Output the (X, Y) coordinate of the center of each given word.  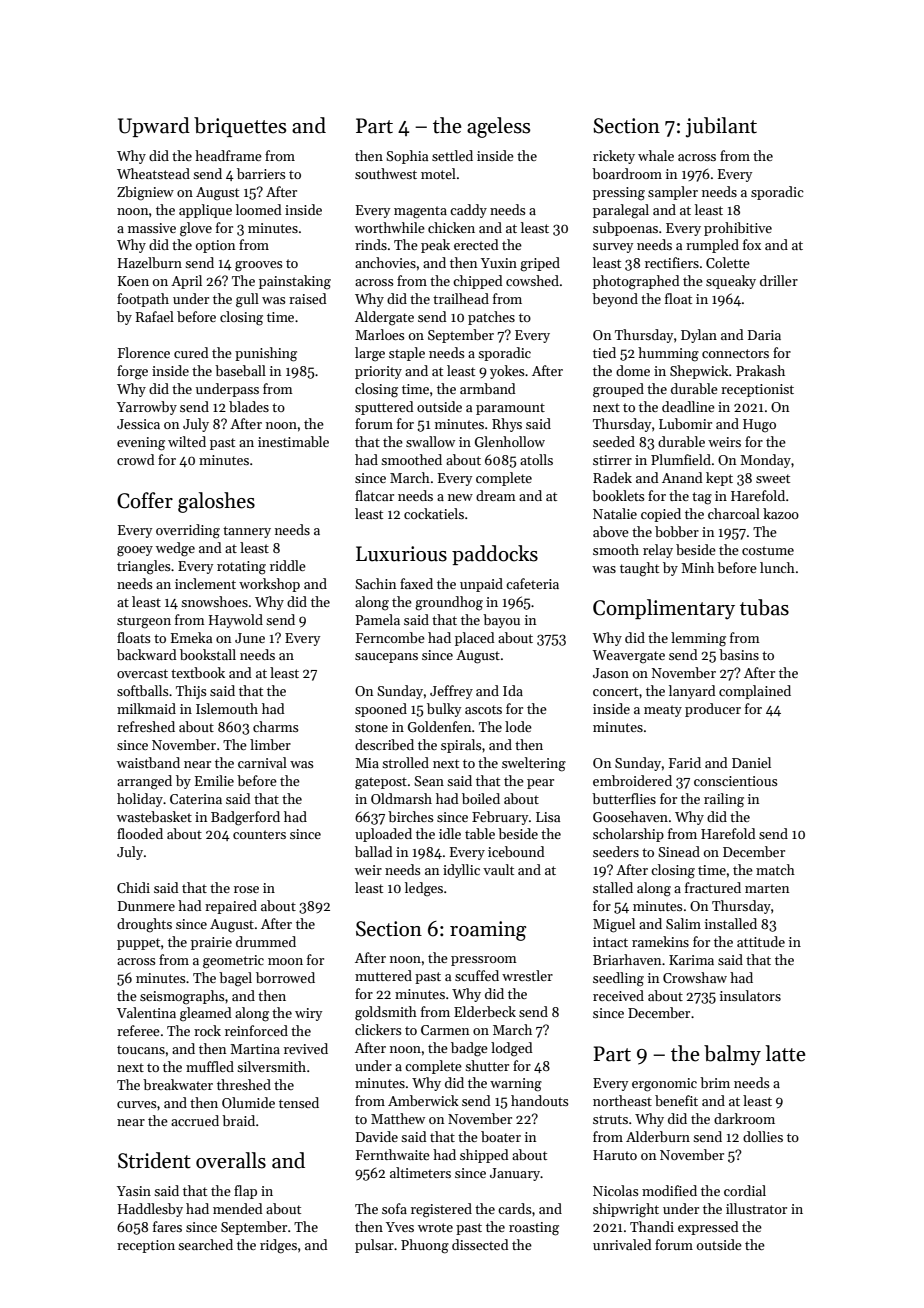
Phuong (425, 1246)
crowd (136, 459)
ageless (498, 127)
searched (205, 1244)
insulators (750, 995)
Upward (154, 127)
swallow (430, 441)
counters (259, 834)
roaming (488, 931)
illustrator (756, 1208)
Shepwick (699, 372)
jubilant (721, 127)
